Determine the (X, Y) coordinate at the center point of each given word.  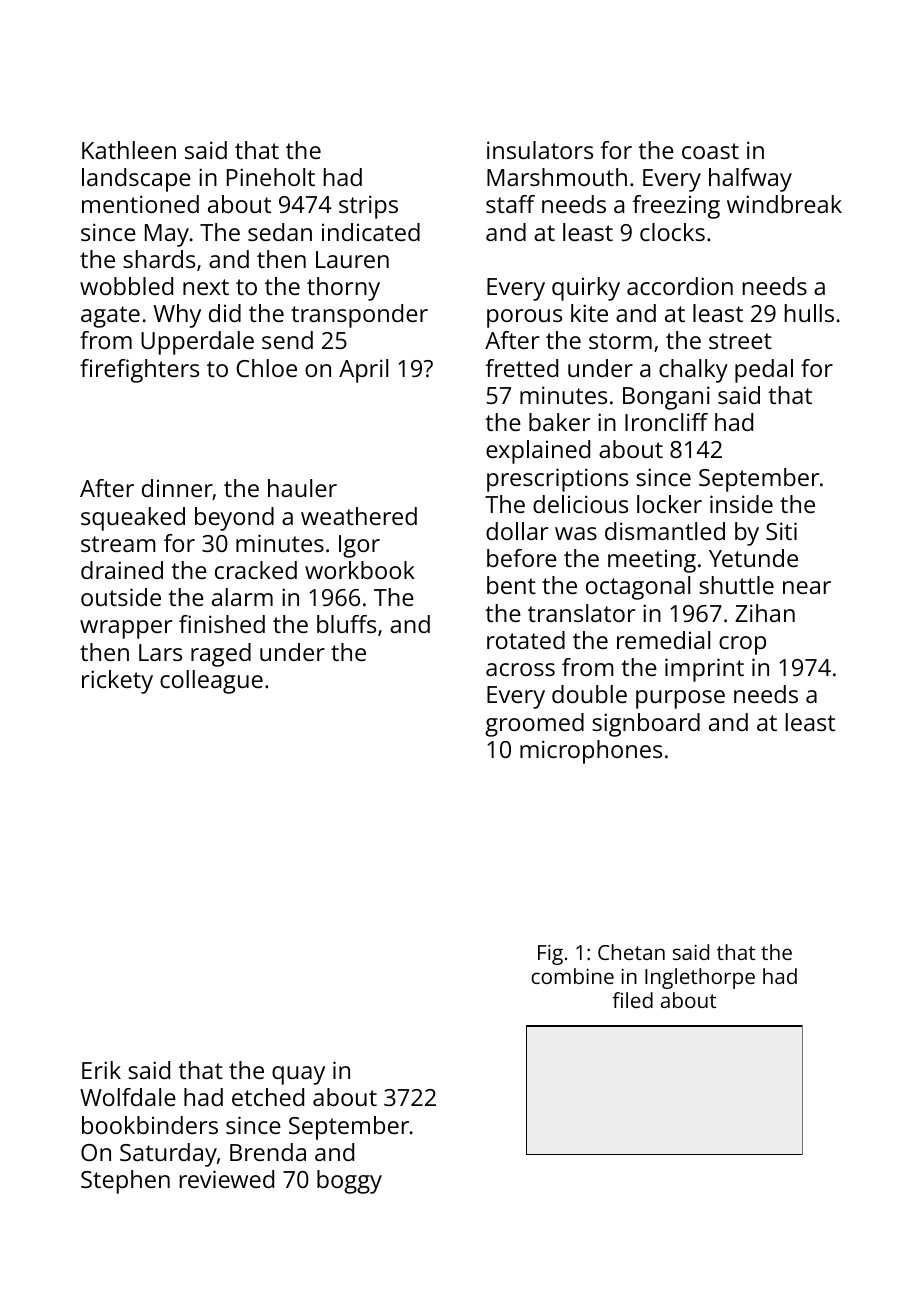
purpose (680, 699)
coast (710, 151)
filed (632, 1000)
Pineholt (271, 177)
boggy (349, 1182)
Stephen (125, 1182)
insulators (540, 150)
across (520, 669)
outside (121, 597)
